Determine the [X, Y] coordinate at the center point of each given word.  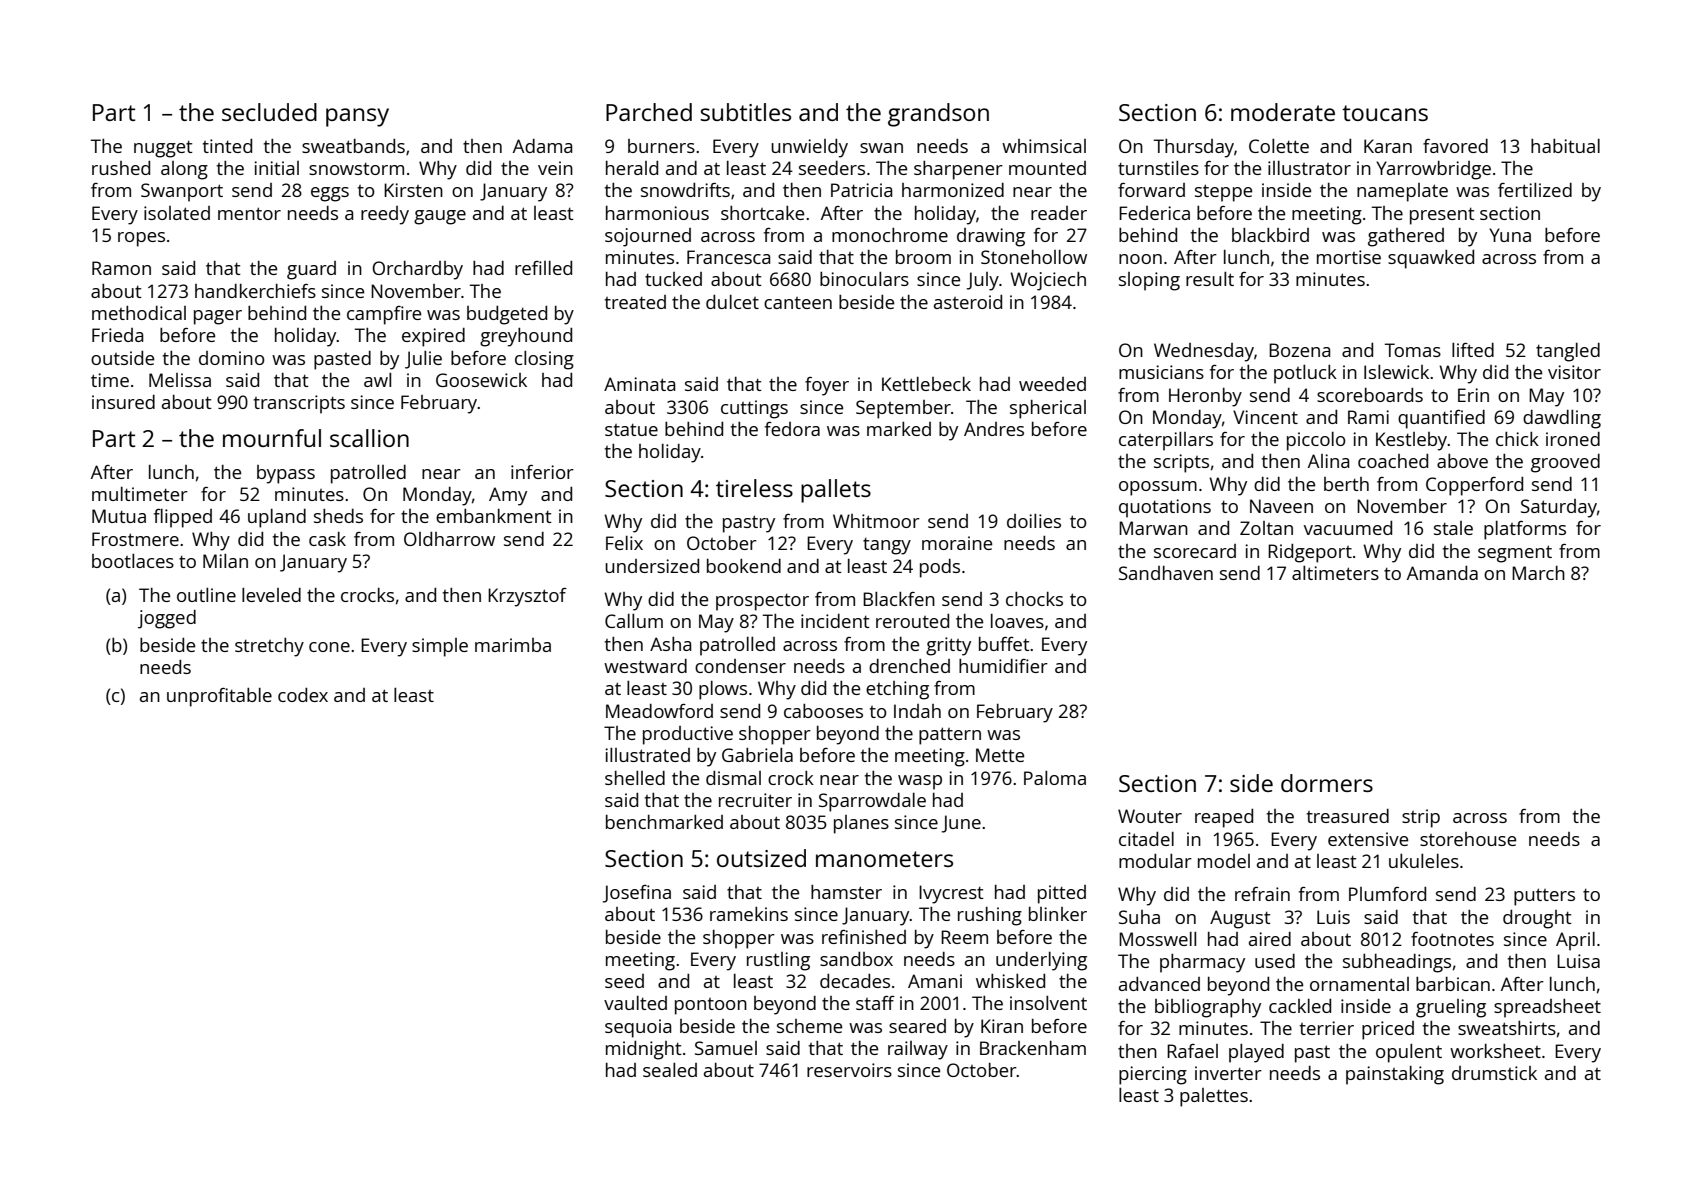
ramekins [749, 914]
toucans [1385, 113]
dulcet [732, 302]
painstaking [1395, 1075]
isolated [177, 213]
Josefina [637, 894]
